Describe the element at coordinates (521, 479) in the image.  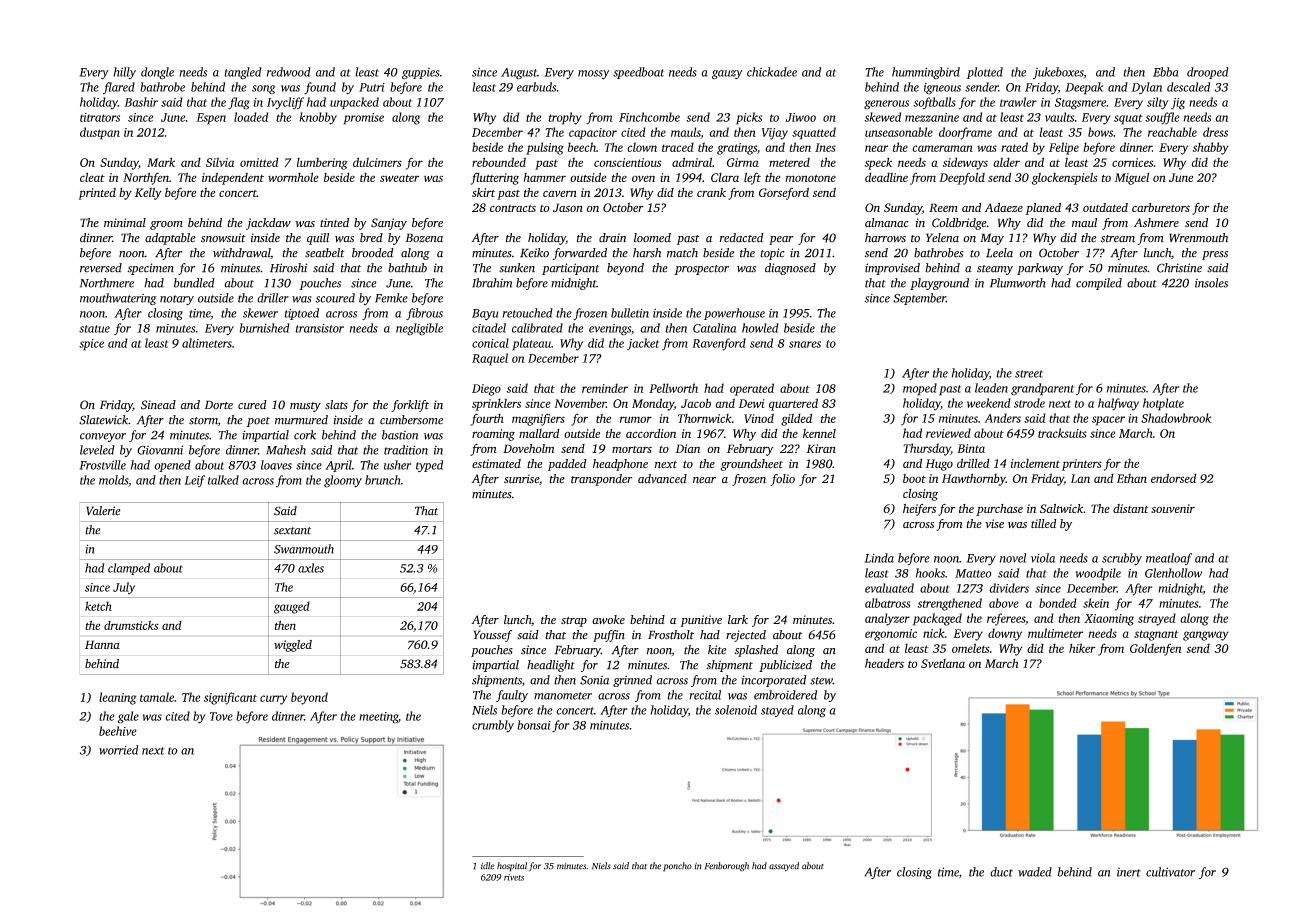
I see `sunrise` at that location.
